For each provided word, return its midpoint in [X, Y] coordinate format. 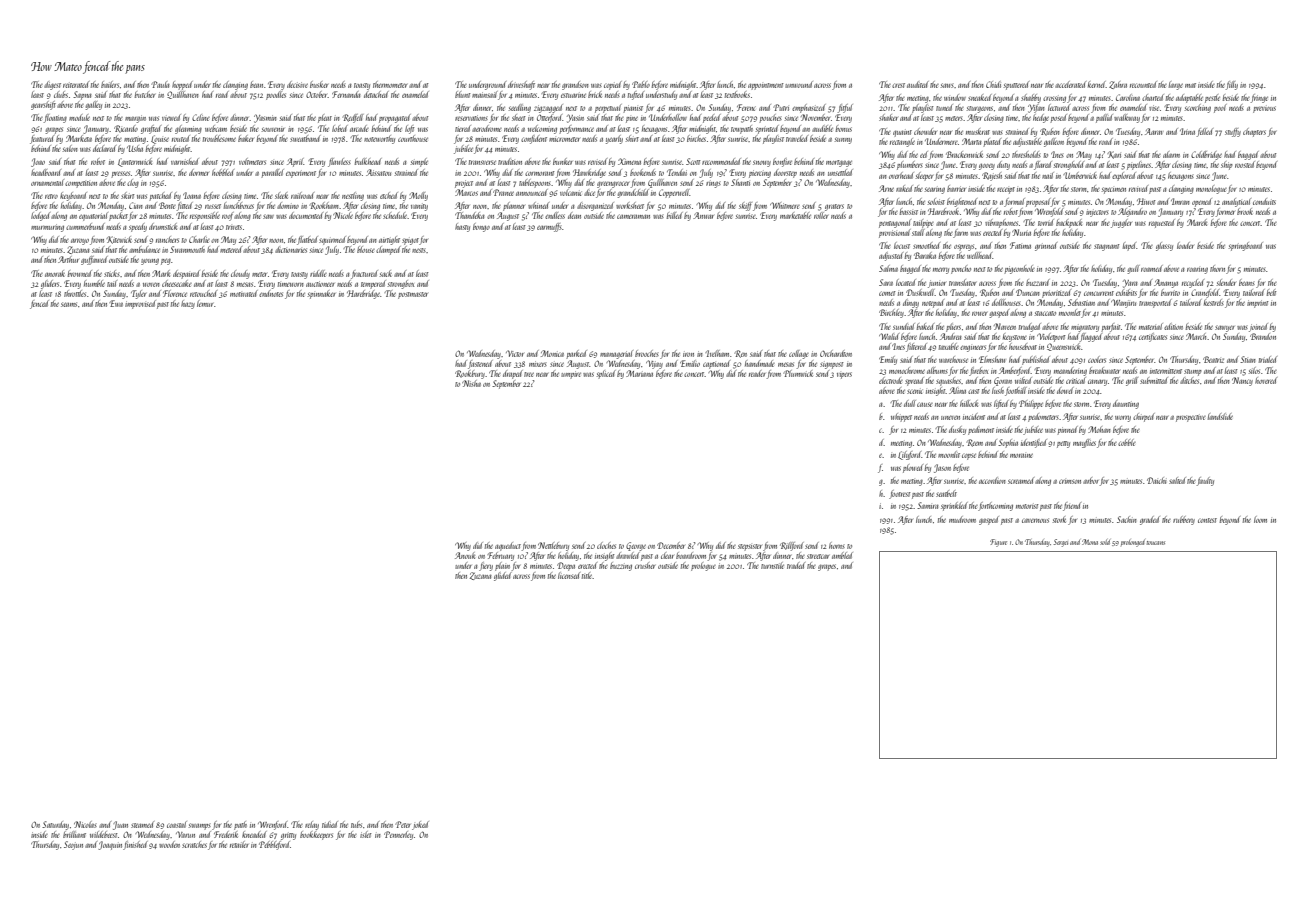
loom [1260, 519]
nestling [353, 196]
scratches [194, 844]
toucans [1156, 543]
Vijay [654, 364]
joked [420, 825]
